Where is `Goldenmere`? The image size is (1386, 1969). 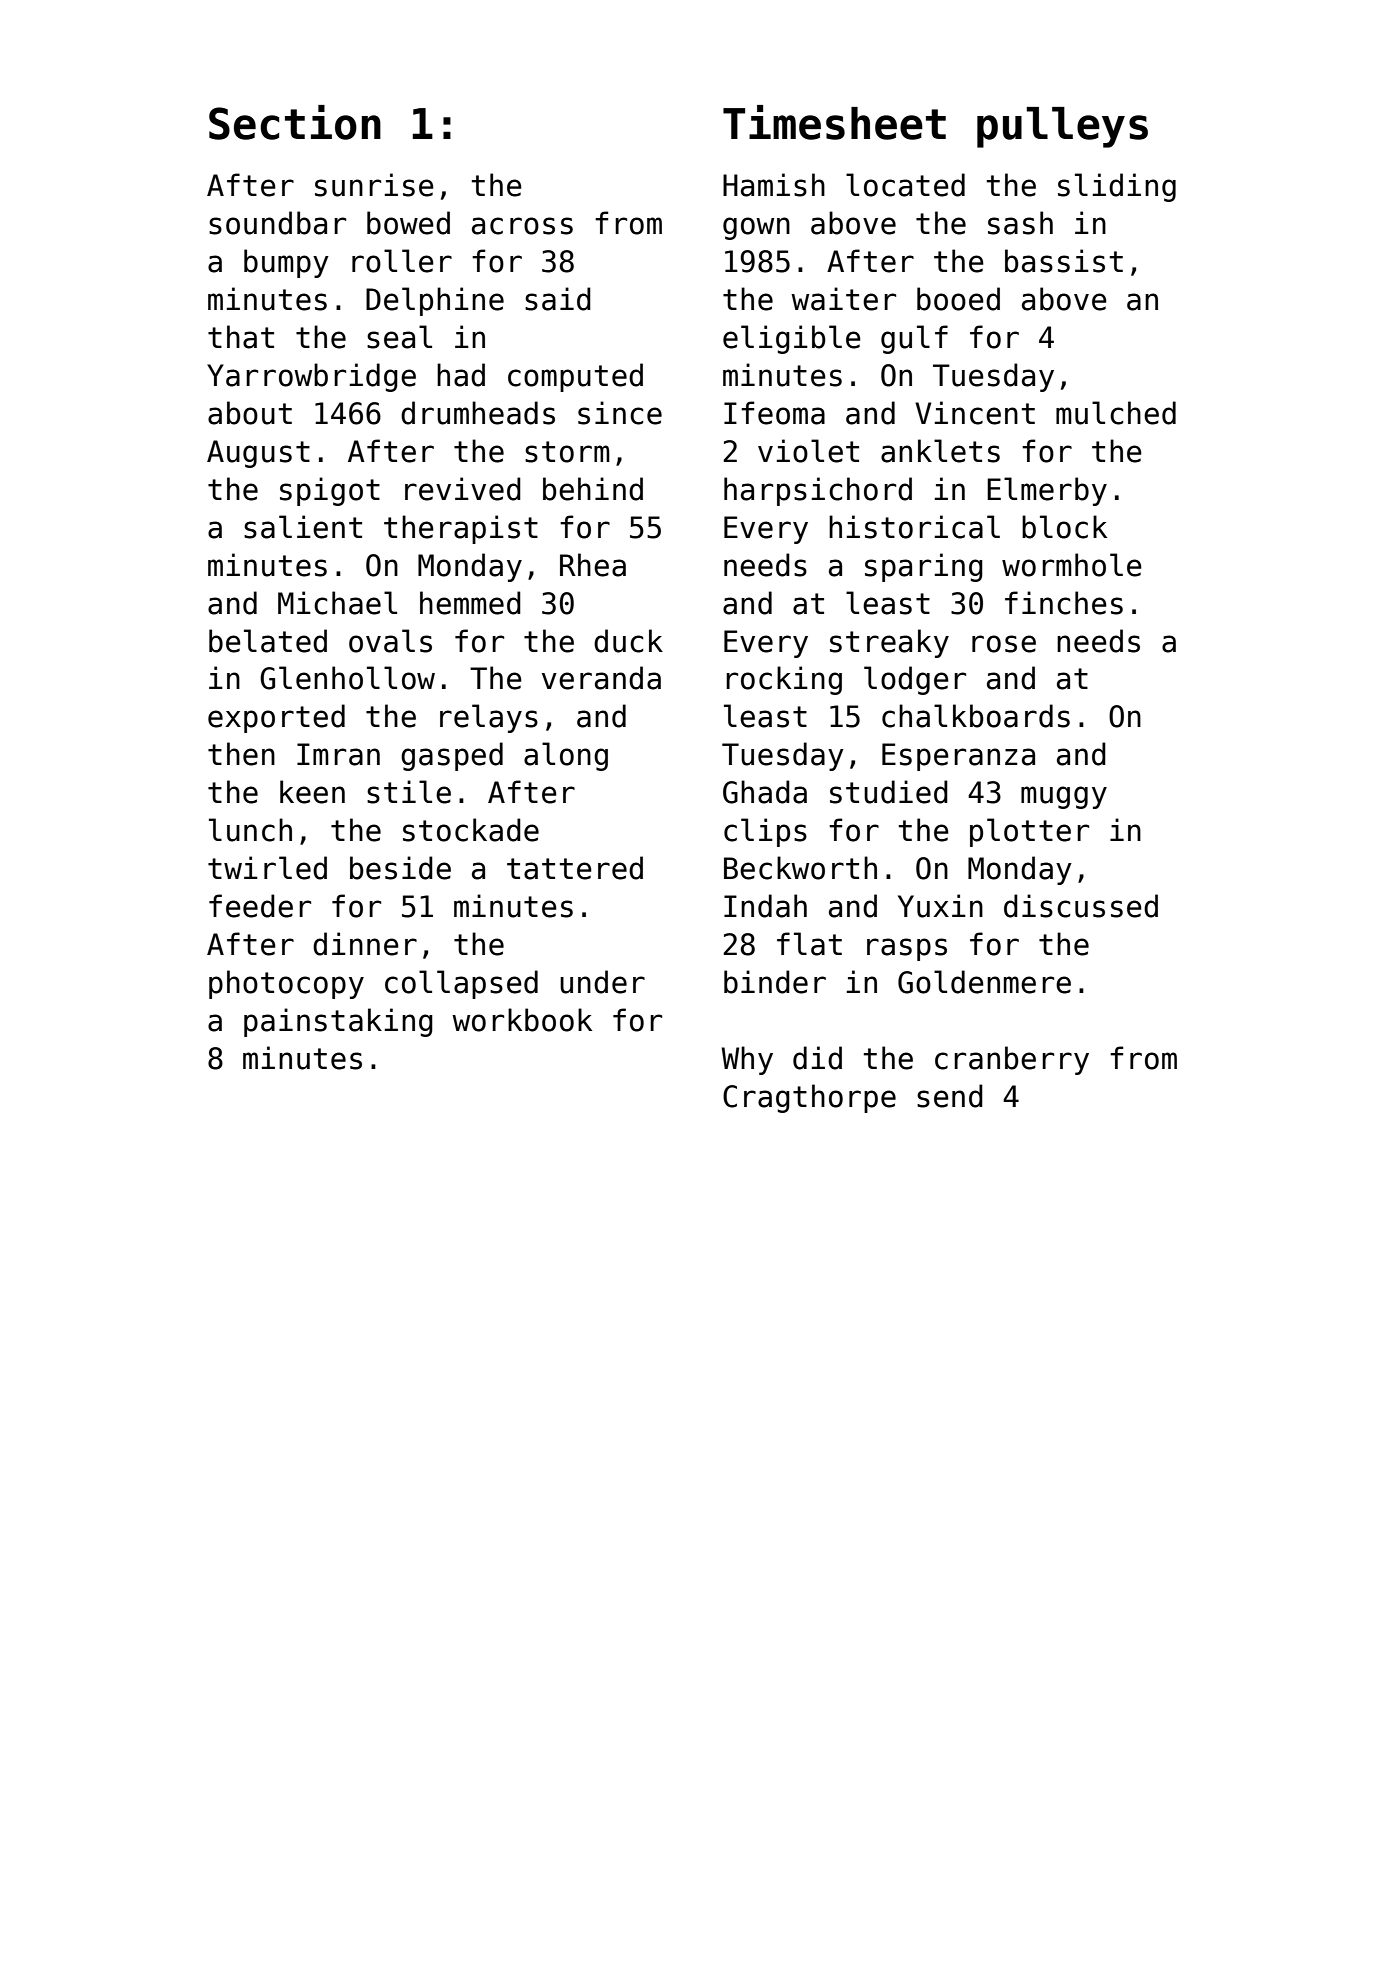
Goldenmere is located at coordinates (984, 982).
